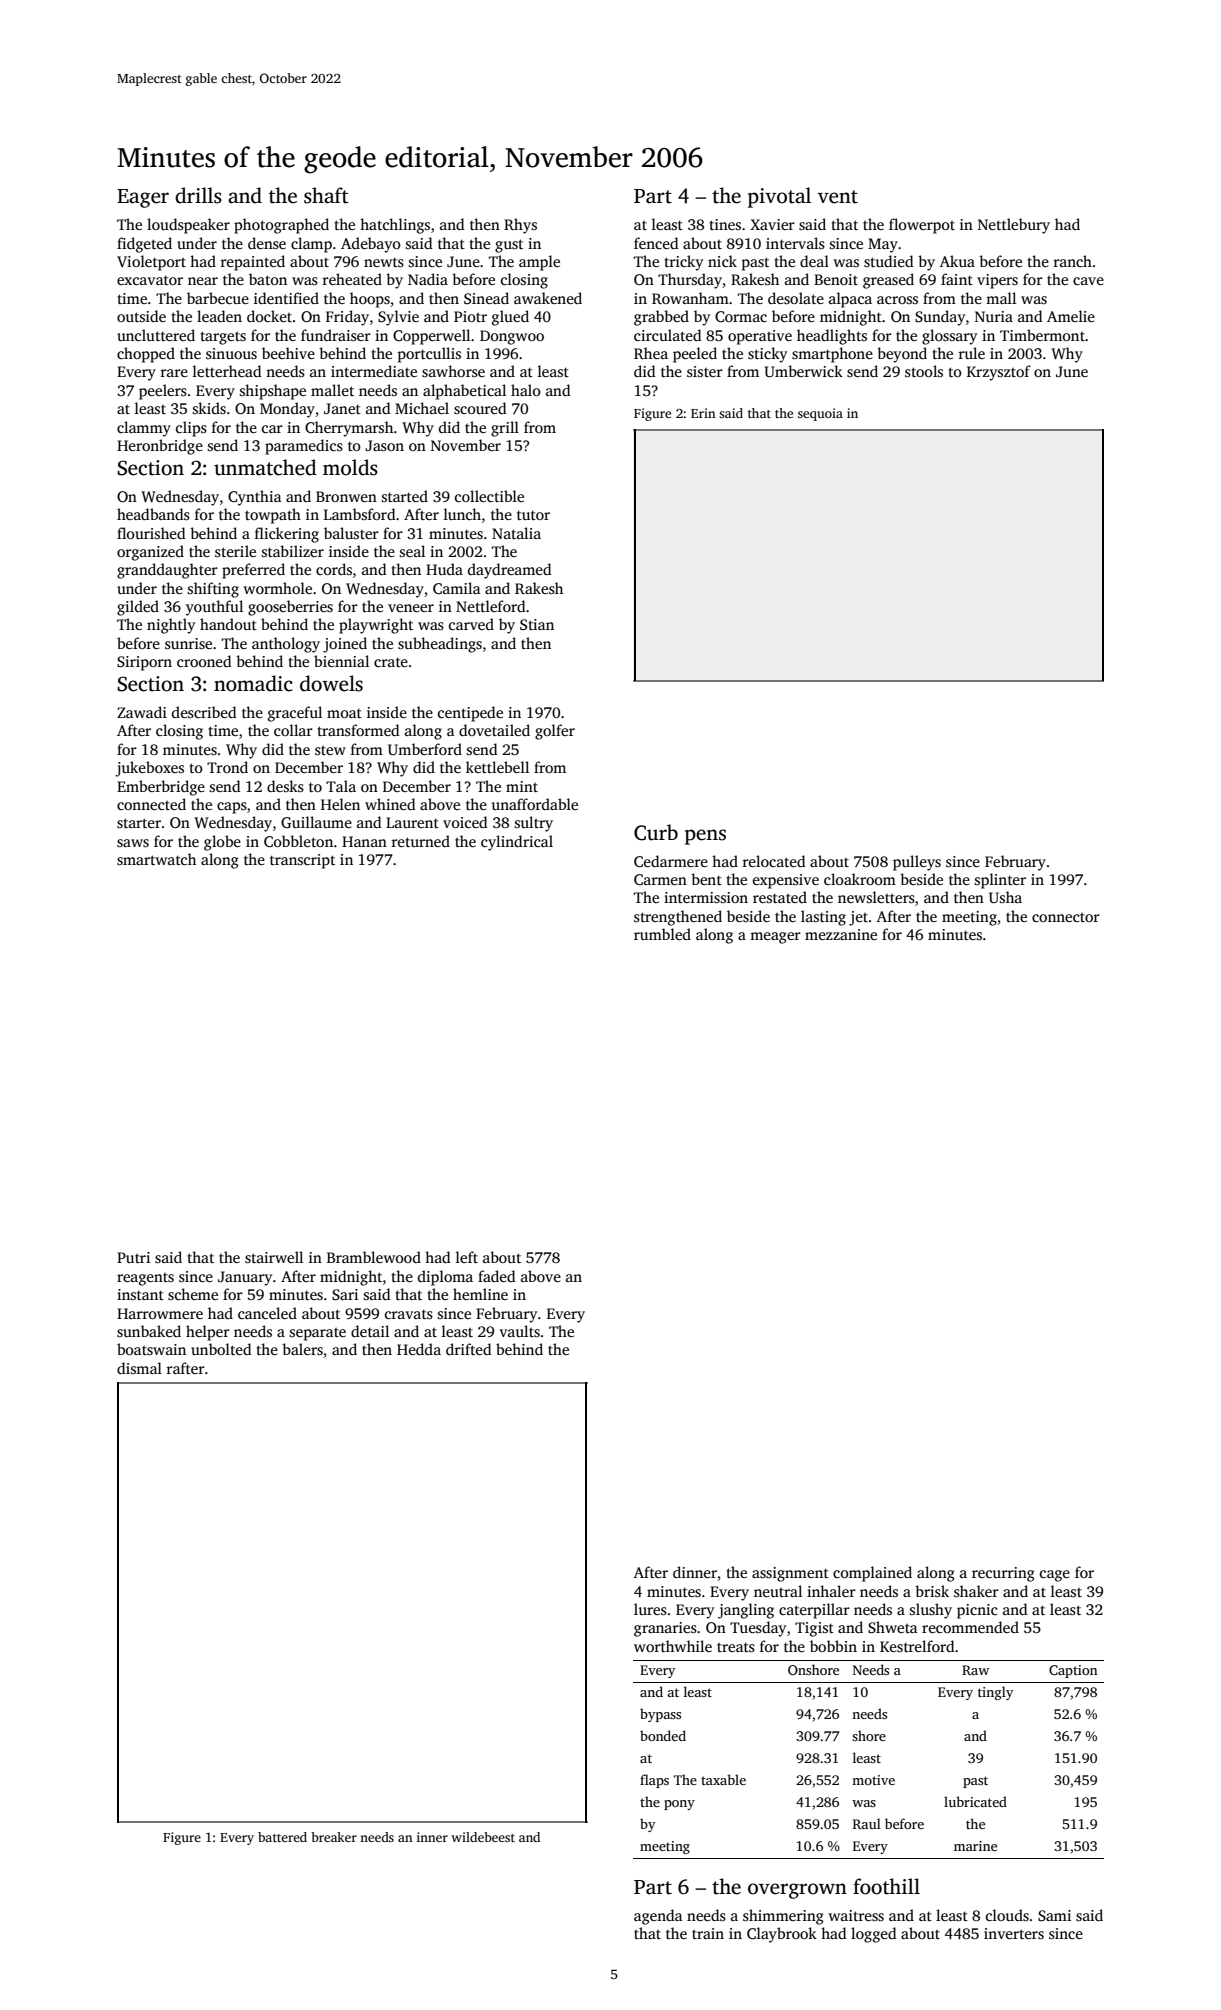  I want to click on sequoia, so click(820, 414).
